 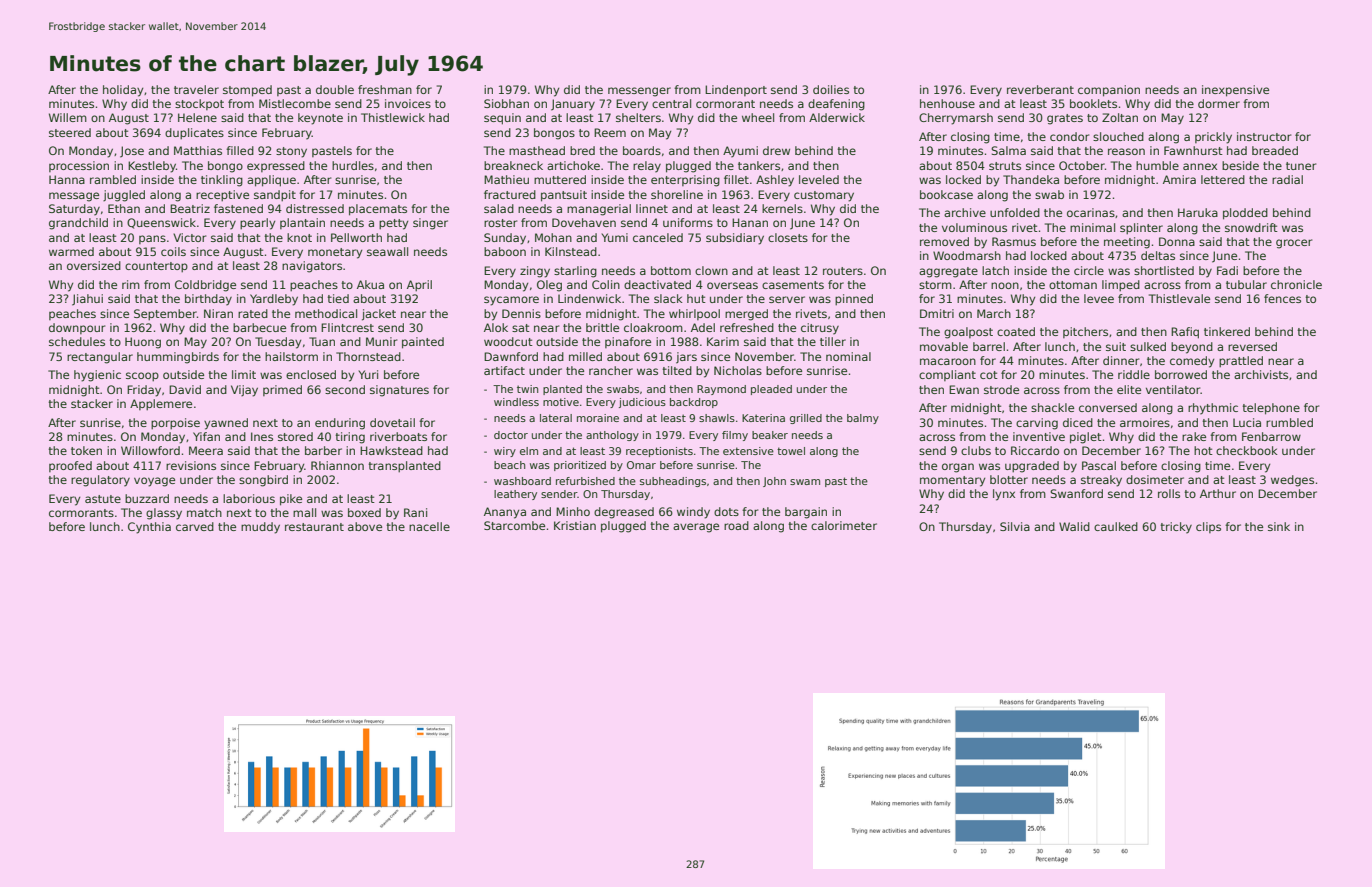 What do you see at coordinates (198, 150) in the screenshot?
I see `Matthias` at bounding box center [198, 150].
